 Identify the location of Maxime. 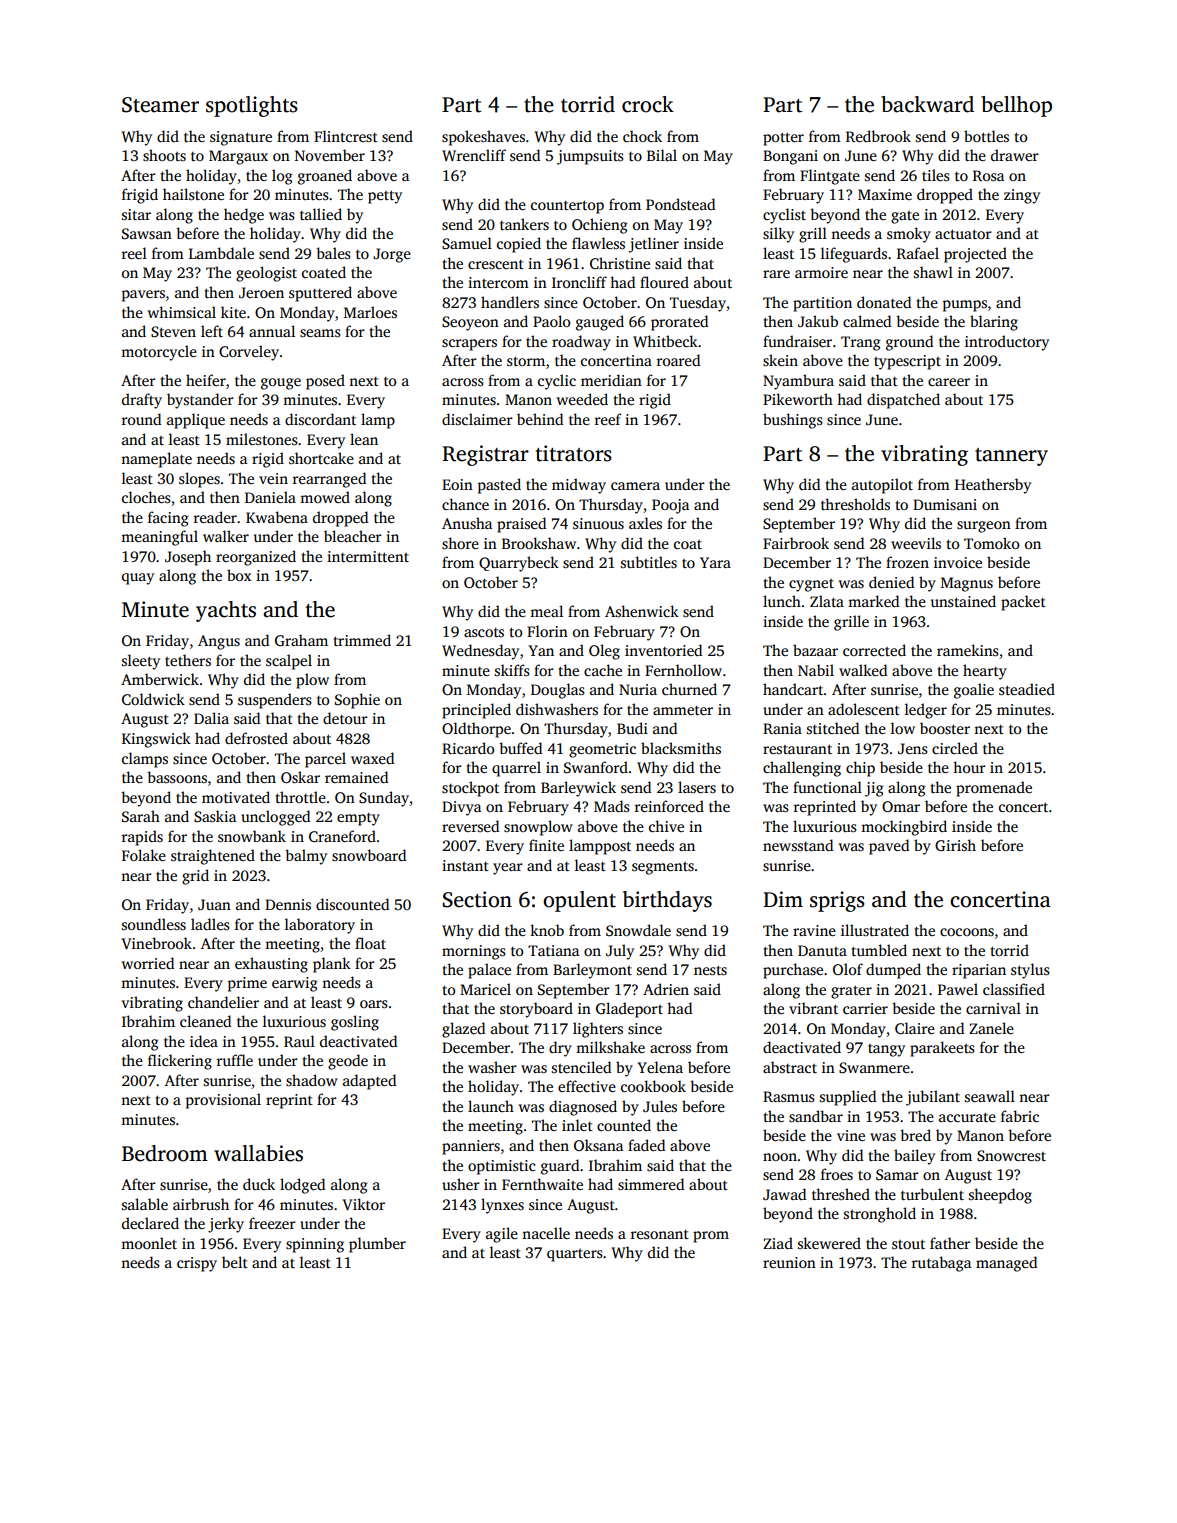
(885, 194).
